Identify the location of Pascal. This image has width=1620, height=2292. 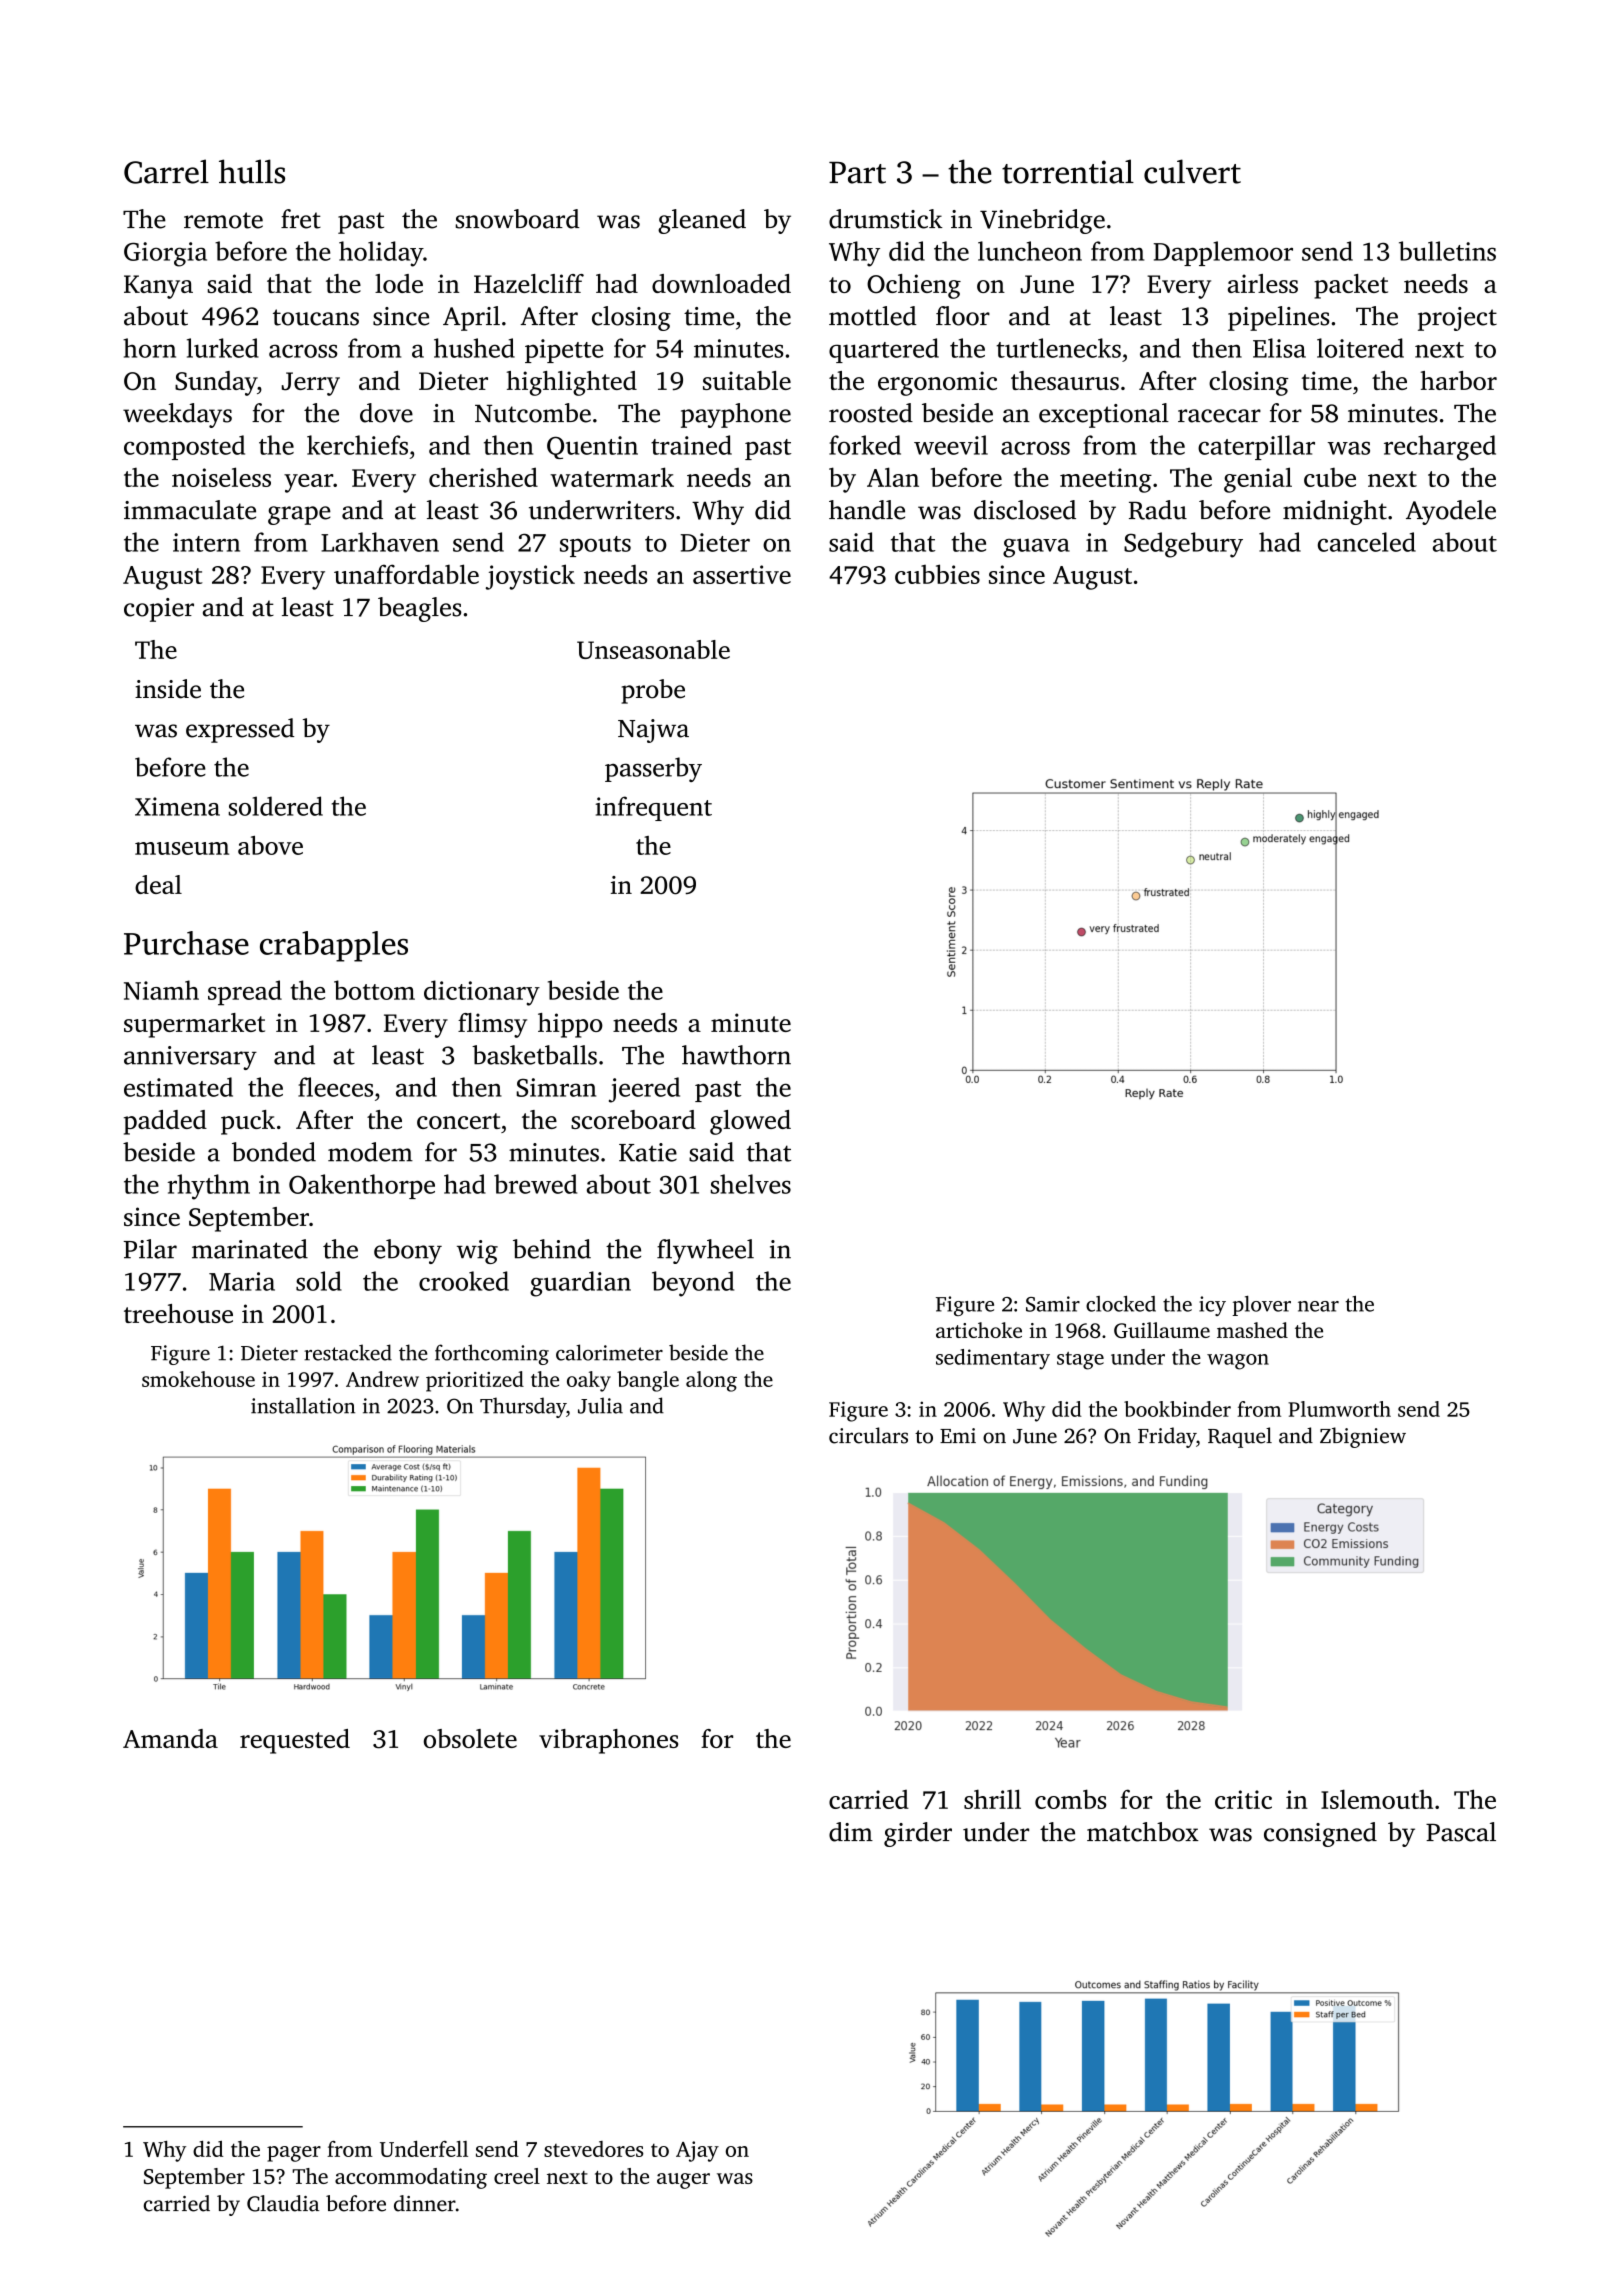
(1461, 1832).
